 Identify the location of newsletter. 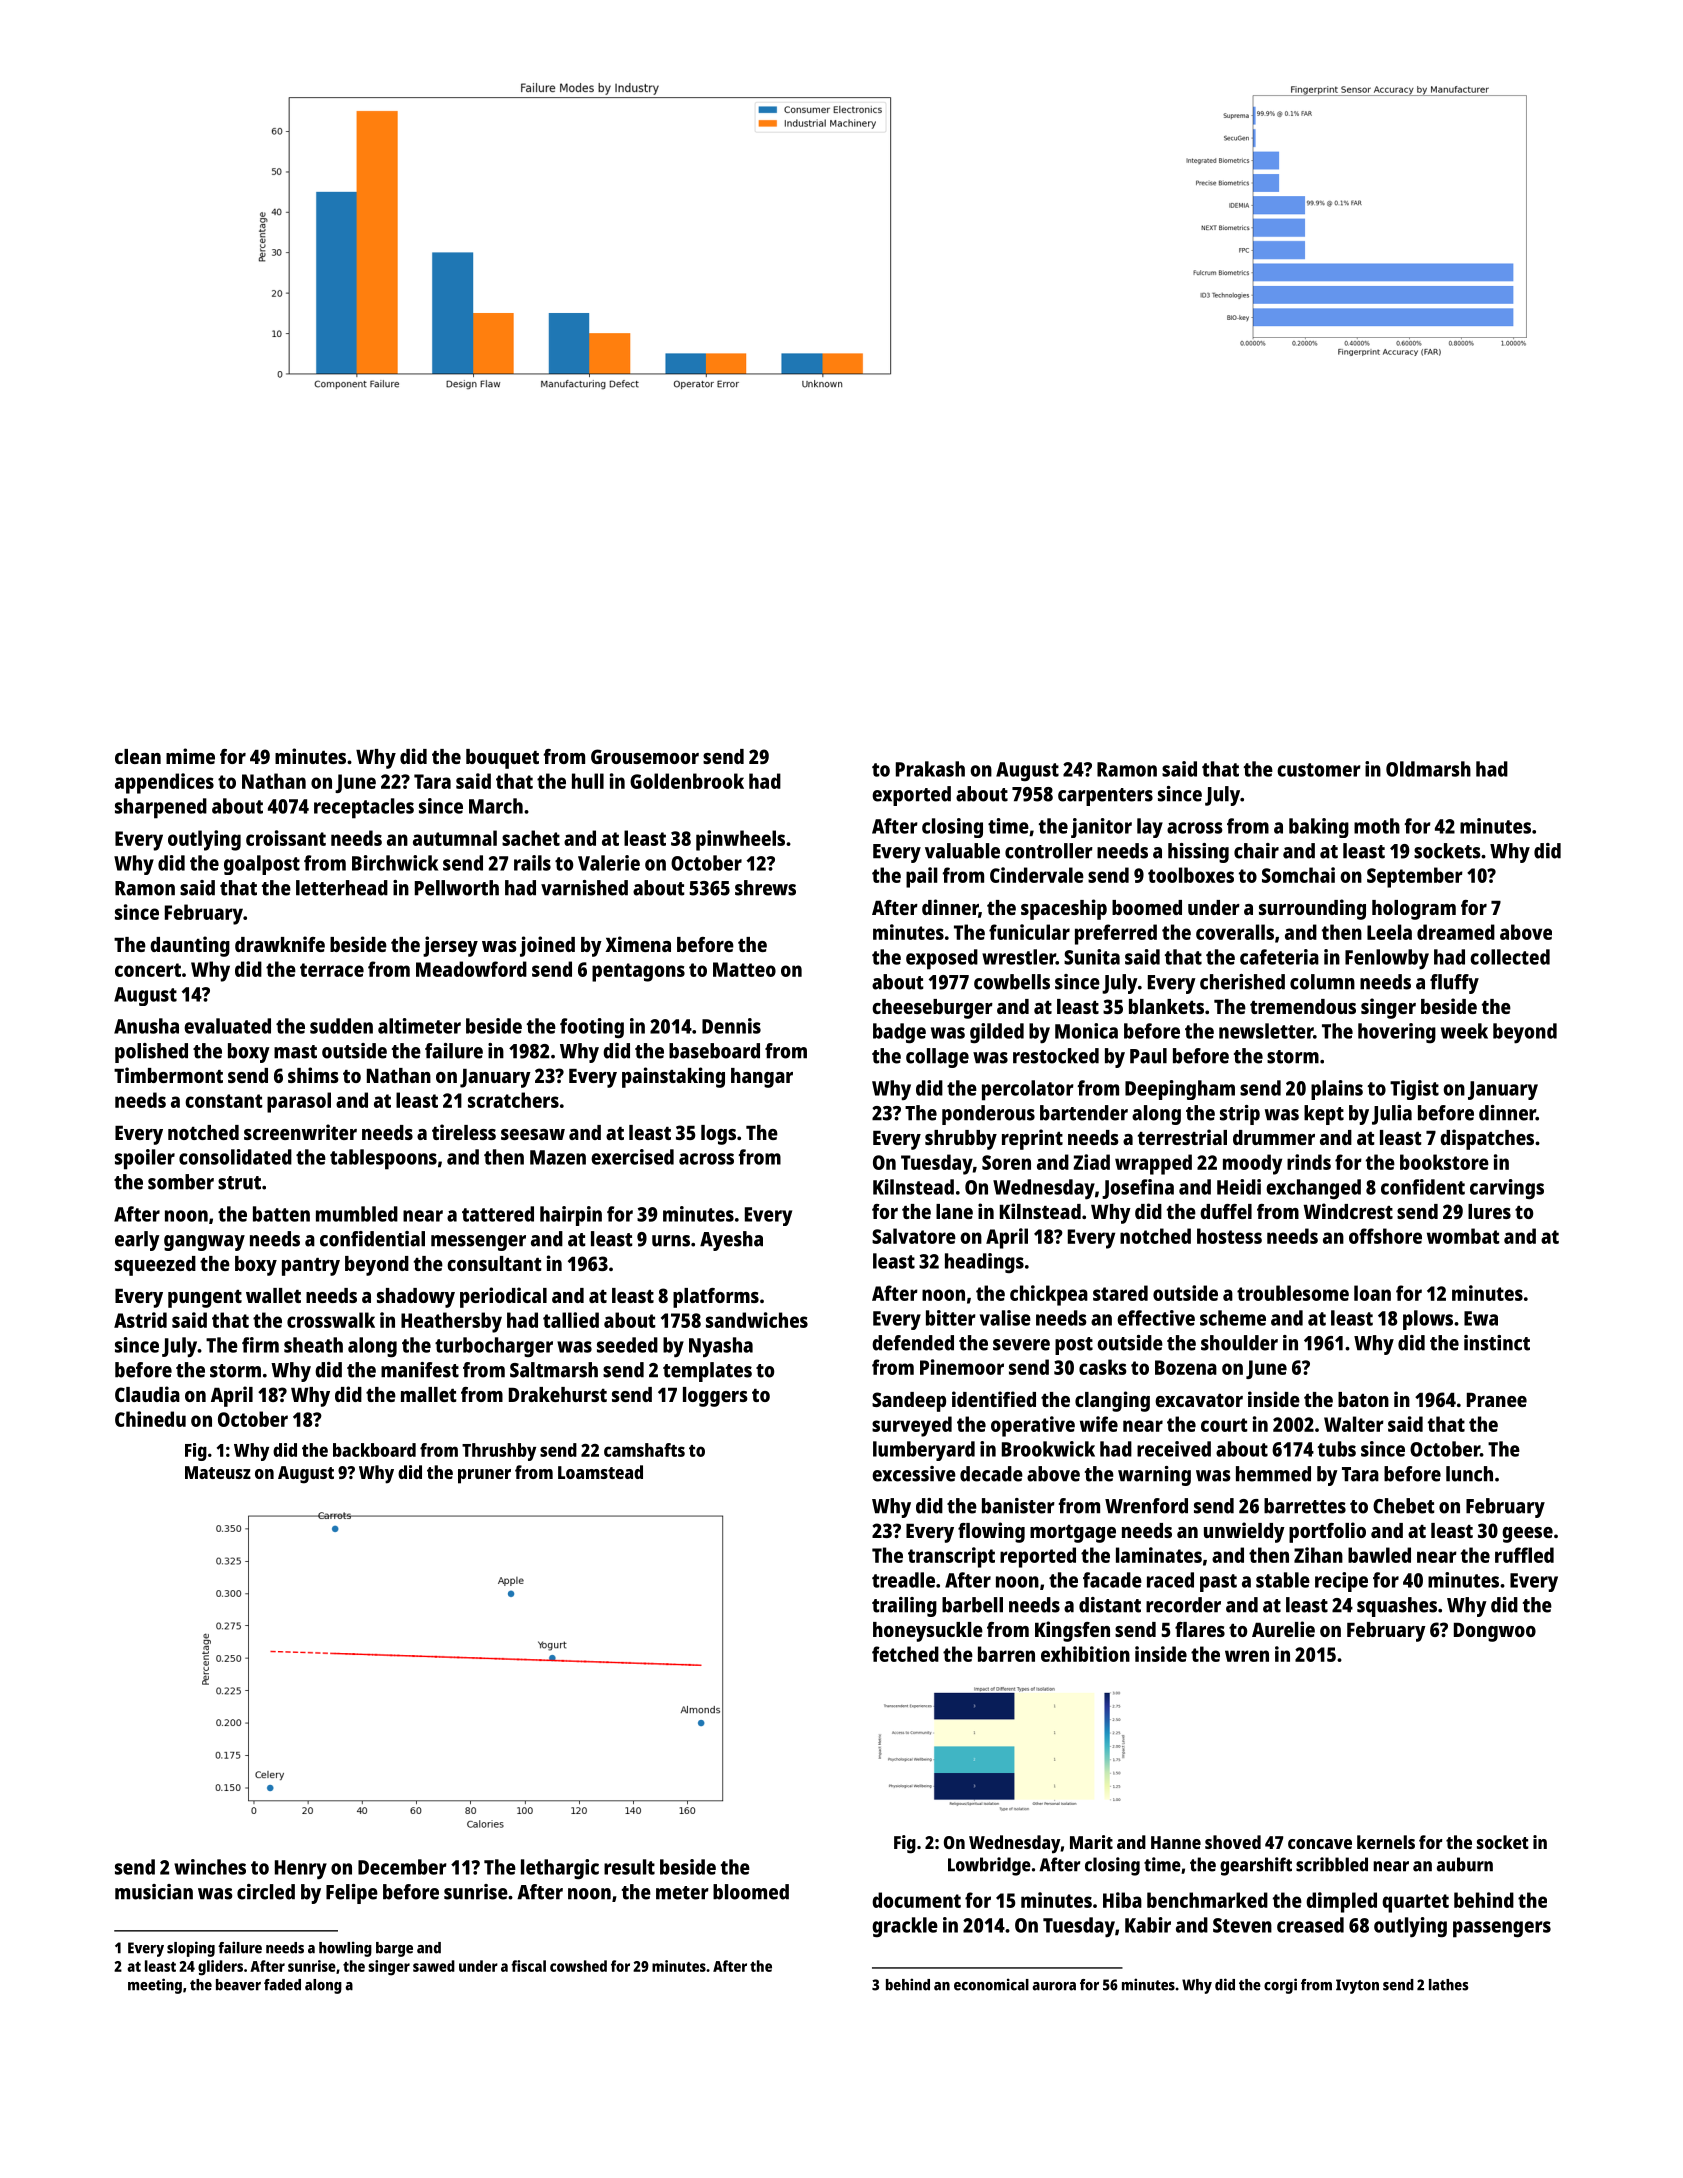
(1266, 1031).
